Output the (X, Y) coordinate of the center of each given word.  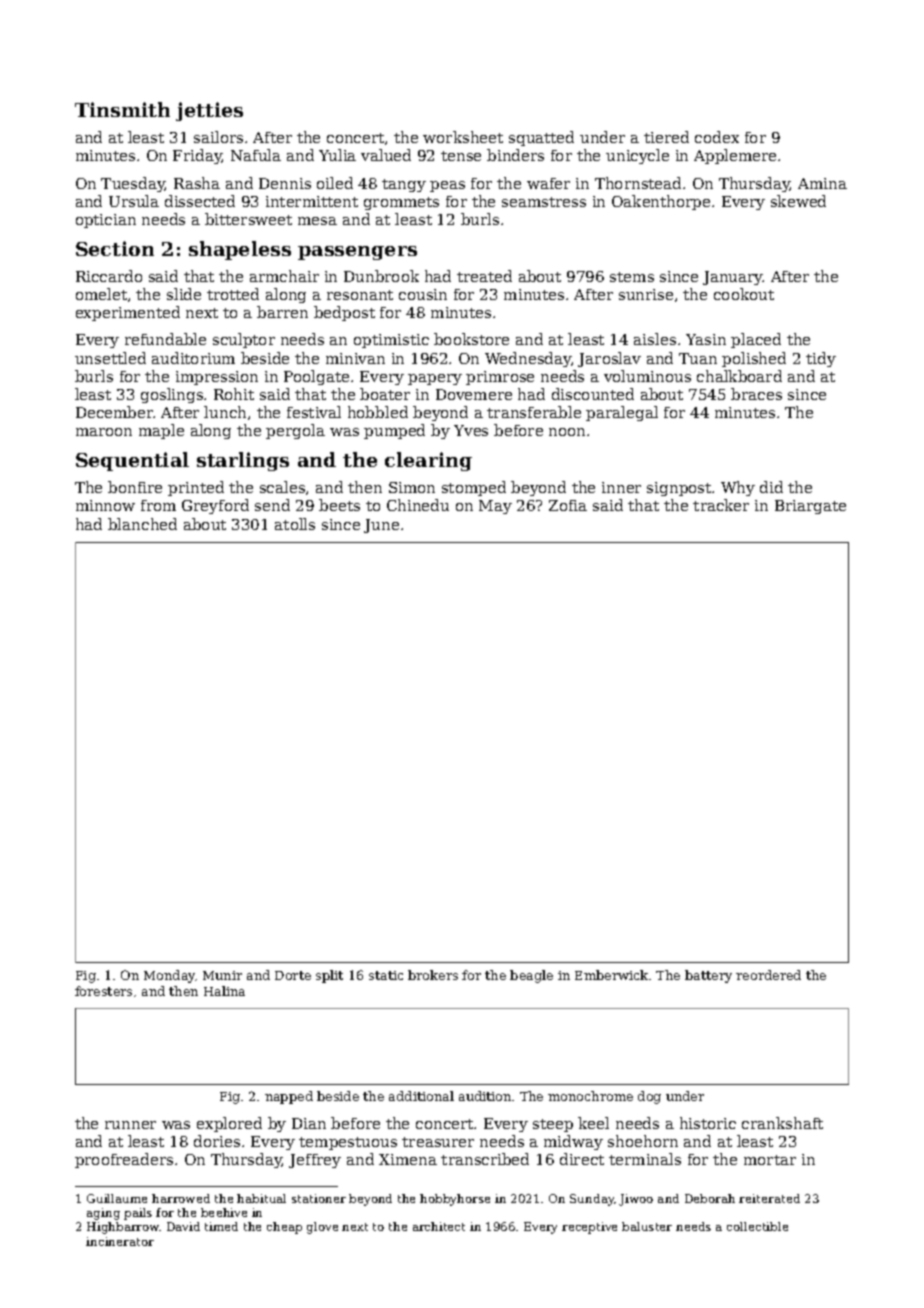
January (733, 278)
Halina (224, 991)
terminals (645, 1159)
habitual (261, 1198)
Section (115, 248)
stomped (474, 488)
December (115, 412)
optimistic (391, 341)
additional (421, 1096)
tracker (721, 505)
